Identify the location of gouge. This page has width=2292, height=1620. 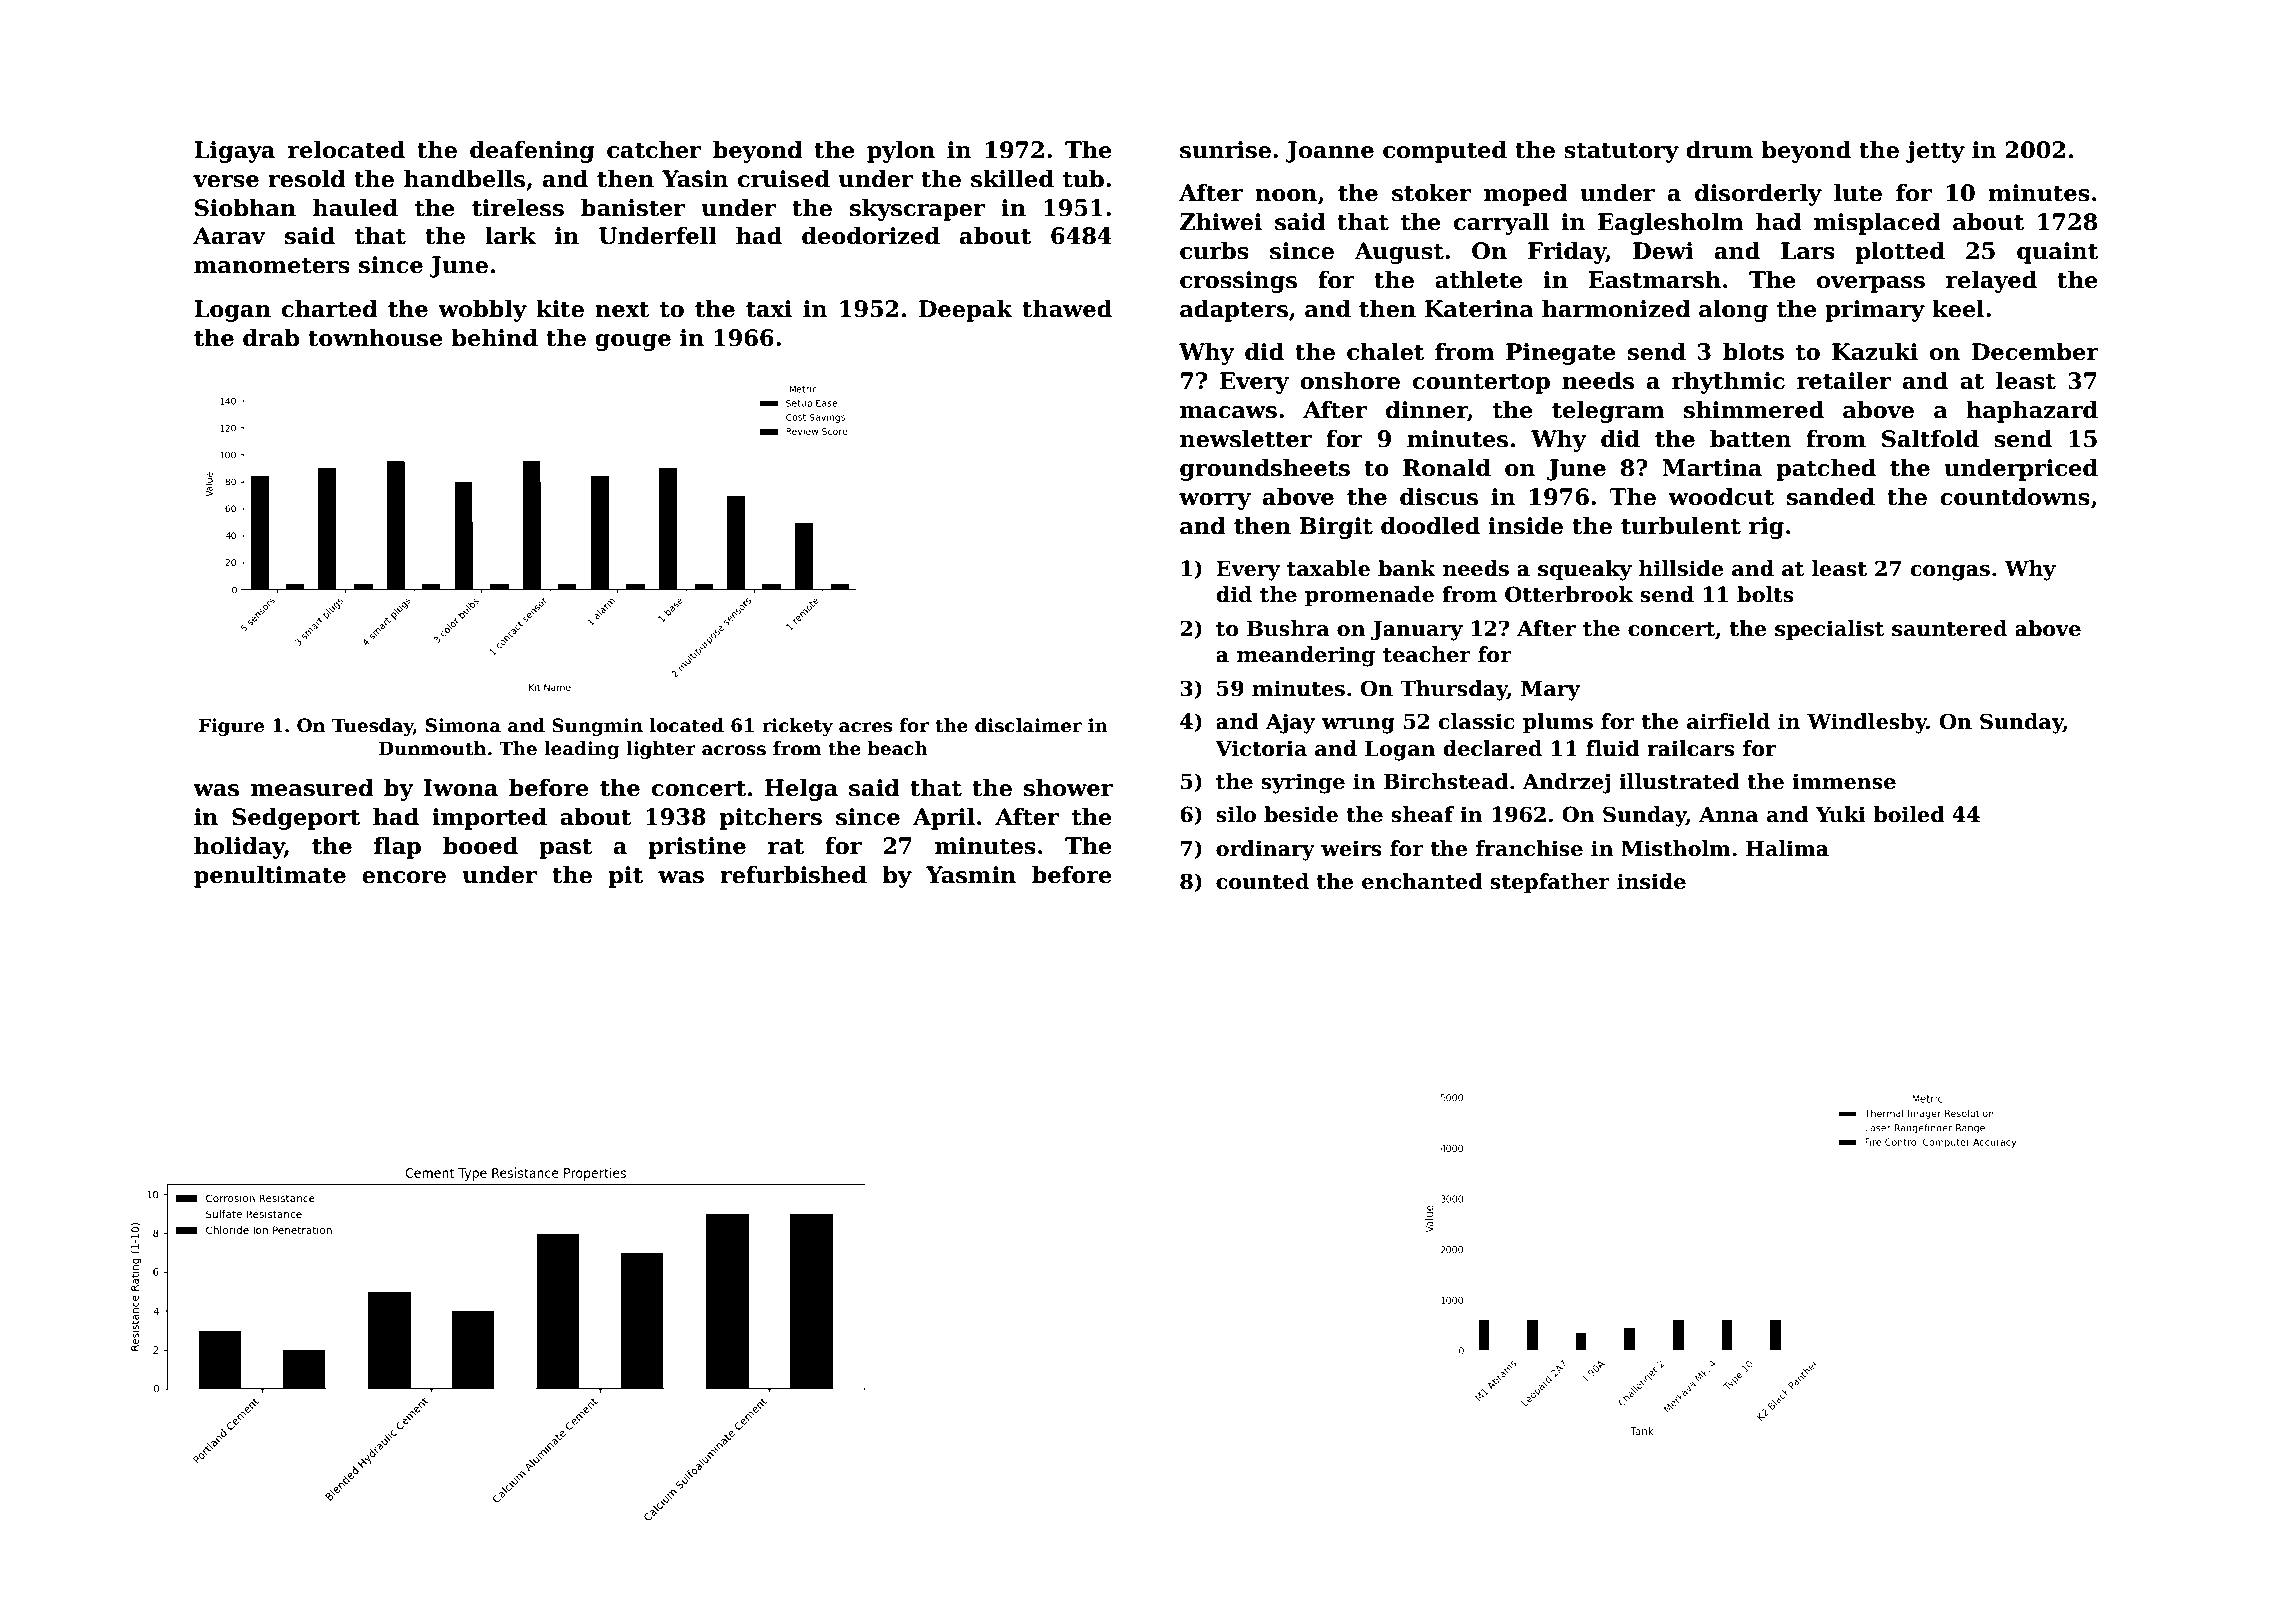
(633, 342).
